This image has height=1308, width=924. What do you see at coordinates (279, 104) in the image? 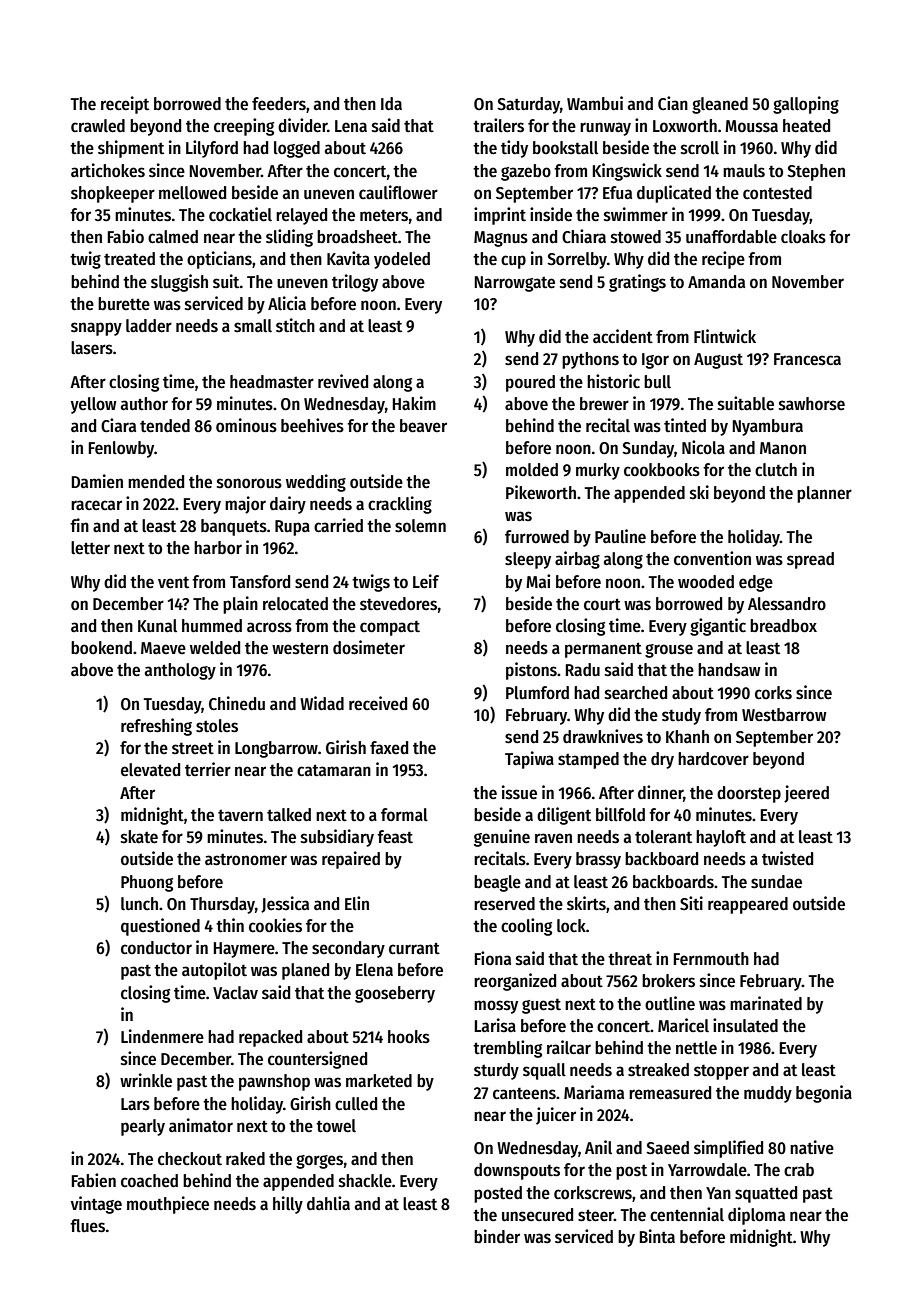
I see `feeders` at bounding box center [279, 104].
